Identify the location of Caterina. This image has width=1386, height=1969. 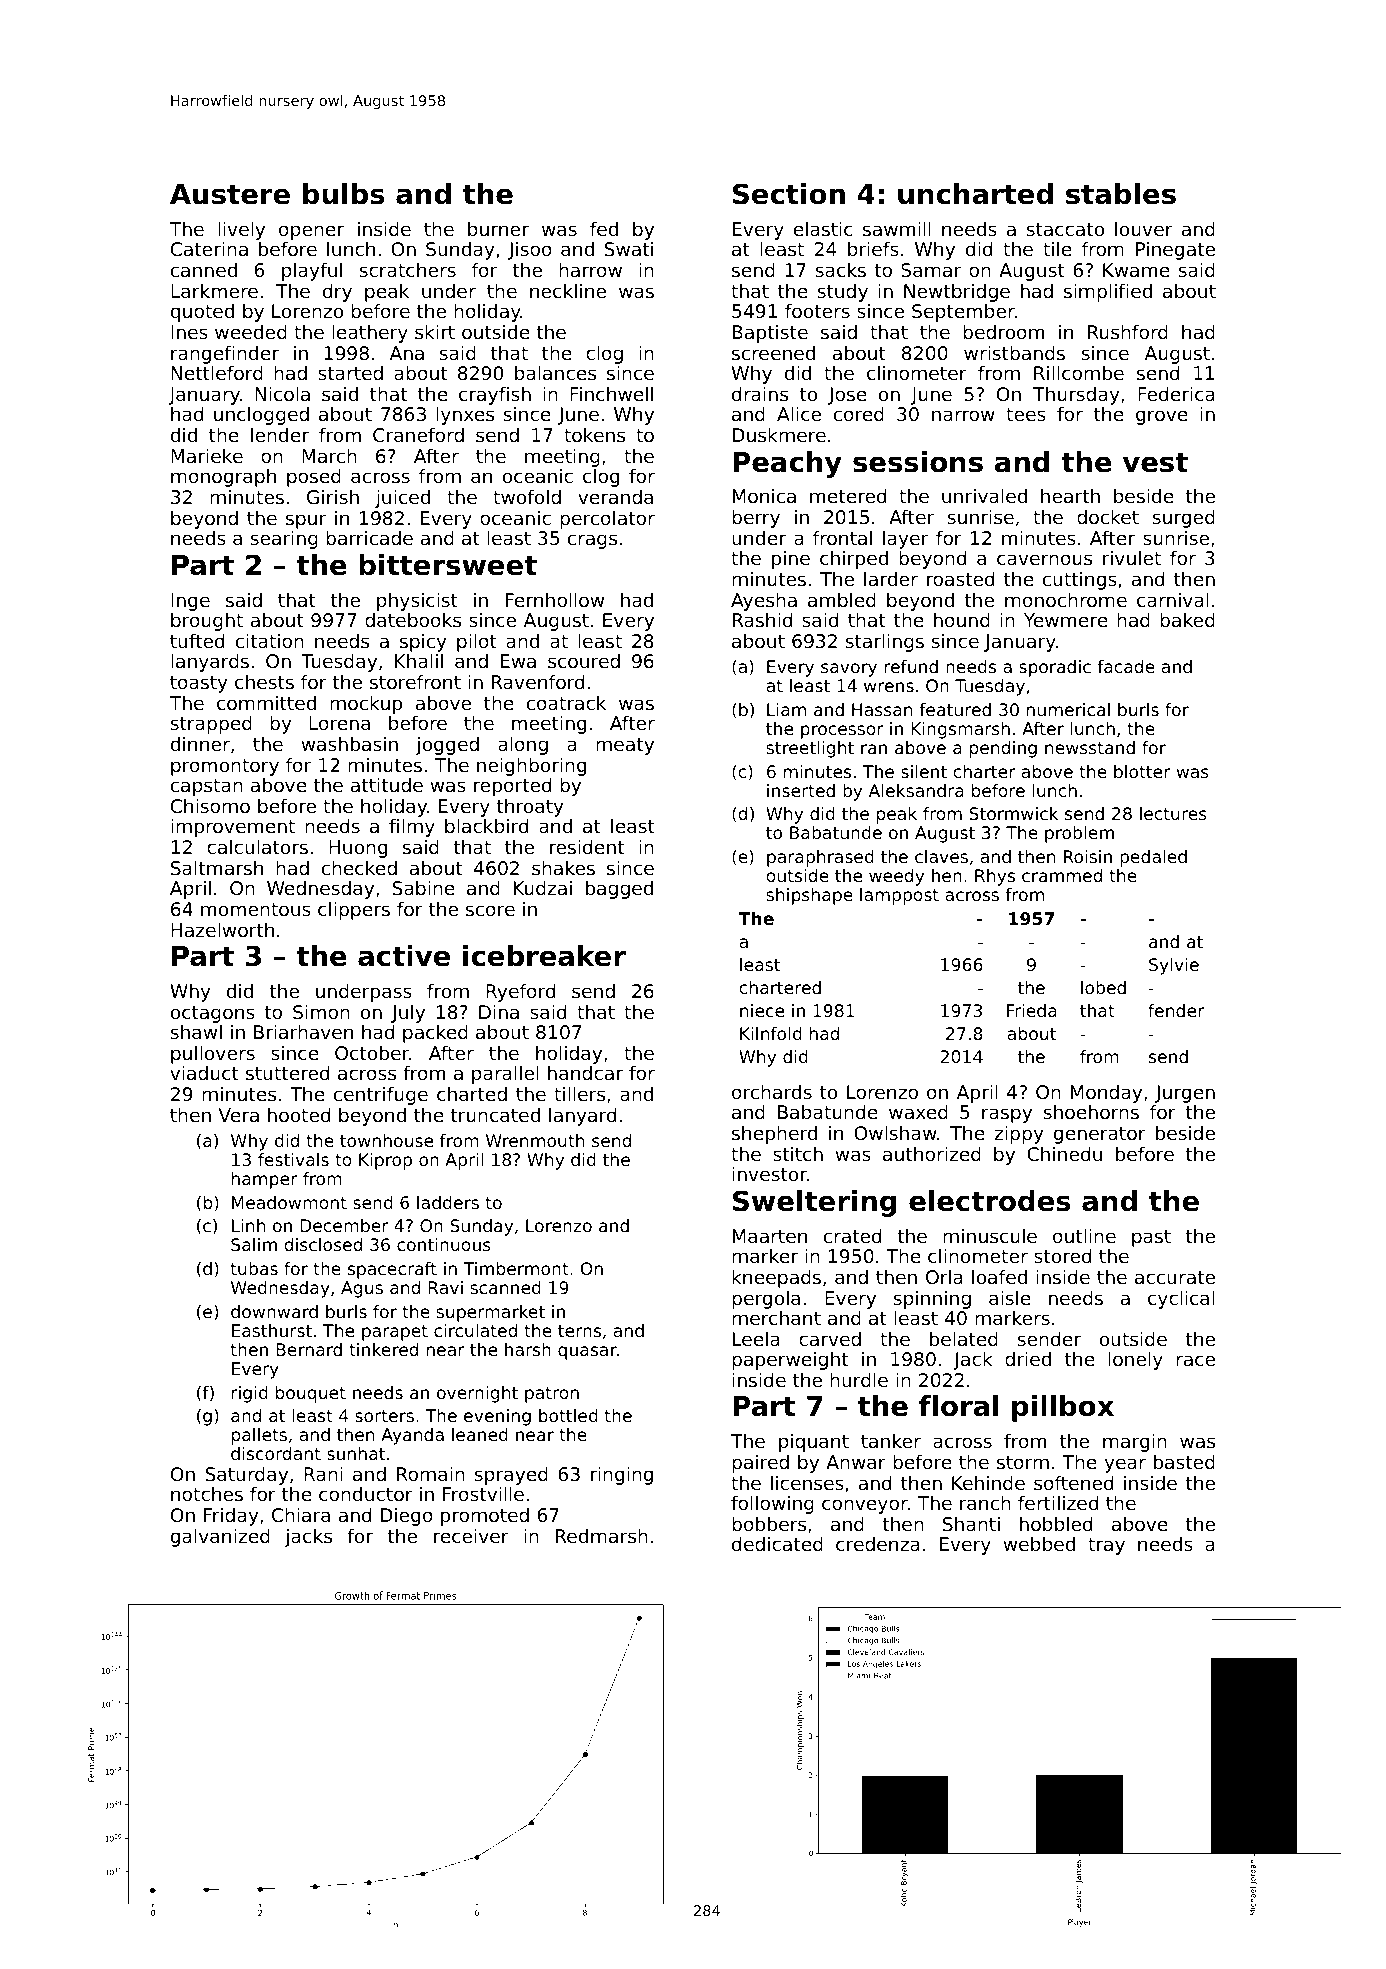
(209, 248).
